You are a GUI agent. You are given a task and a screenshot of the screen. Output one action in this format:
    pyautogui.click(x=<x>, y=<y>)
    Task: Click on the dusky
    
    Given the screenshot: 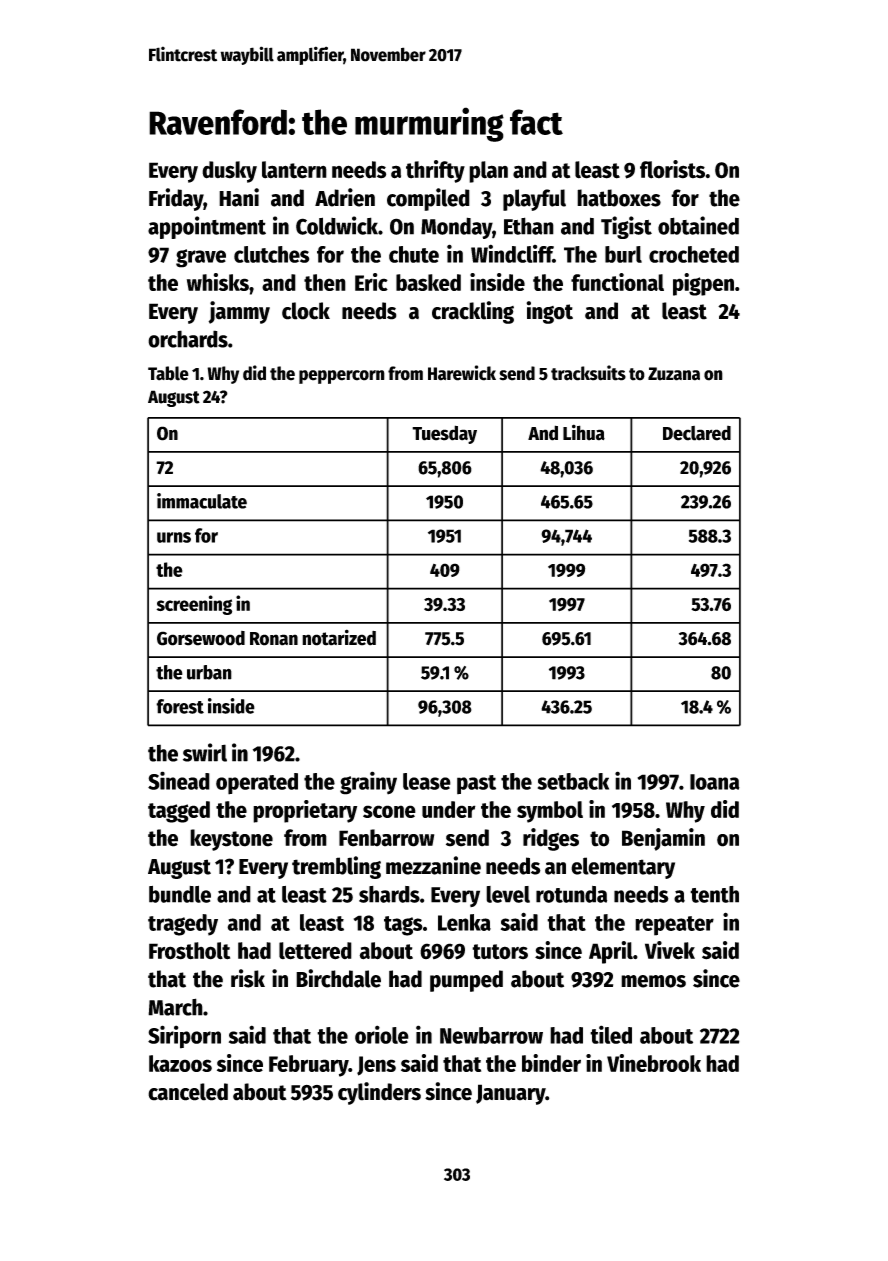 What is the action you would take?
    pyautogui.click(x=229, y=172)
